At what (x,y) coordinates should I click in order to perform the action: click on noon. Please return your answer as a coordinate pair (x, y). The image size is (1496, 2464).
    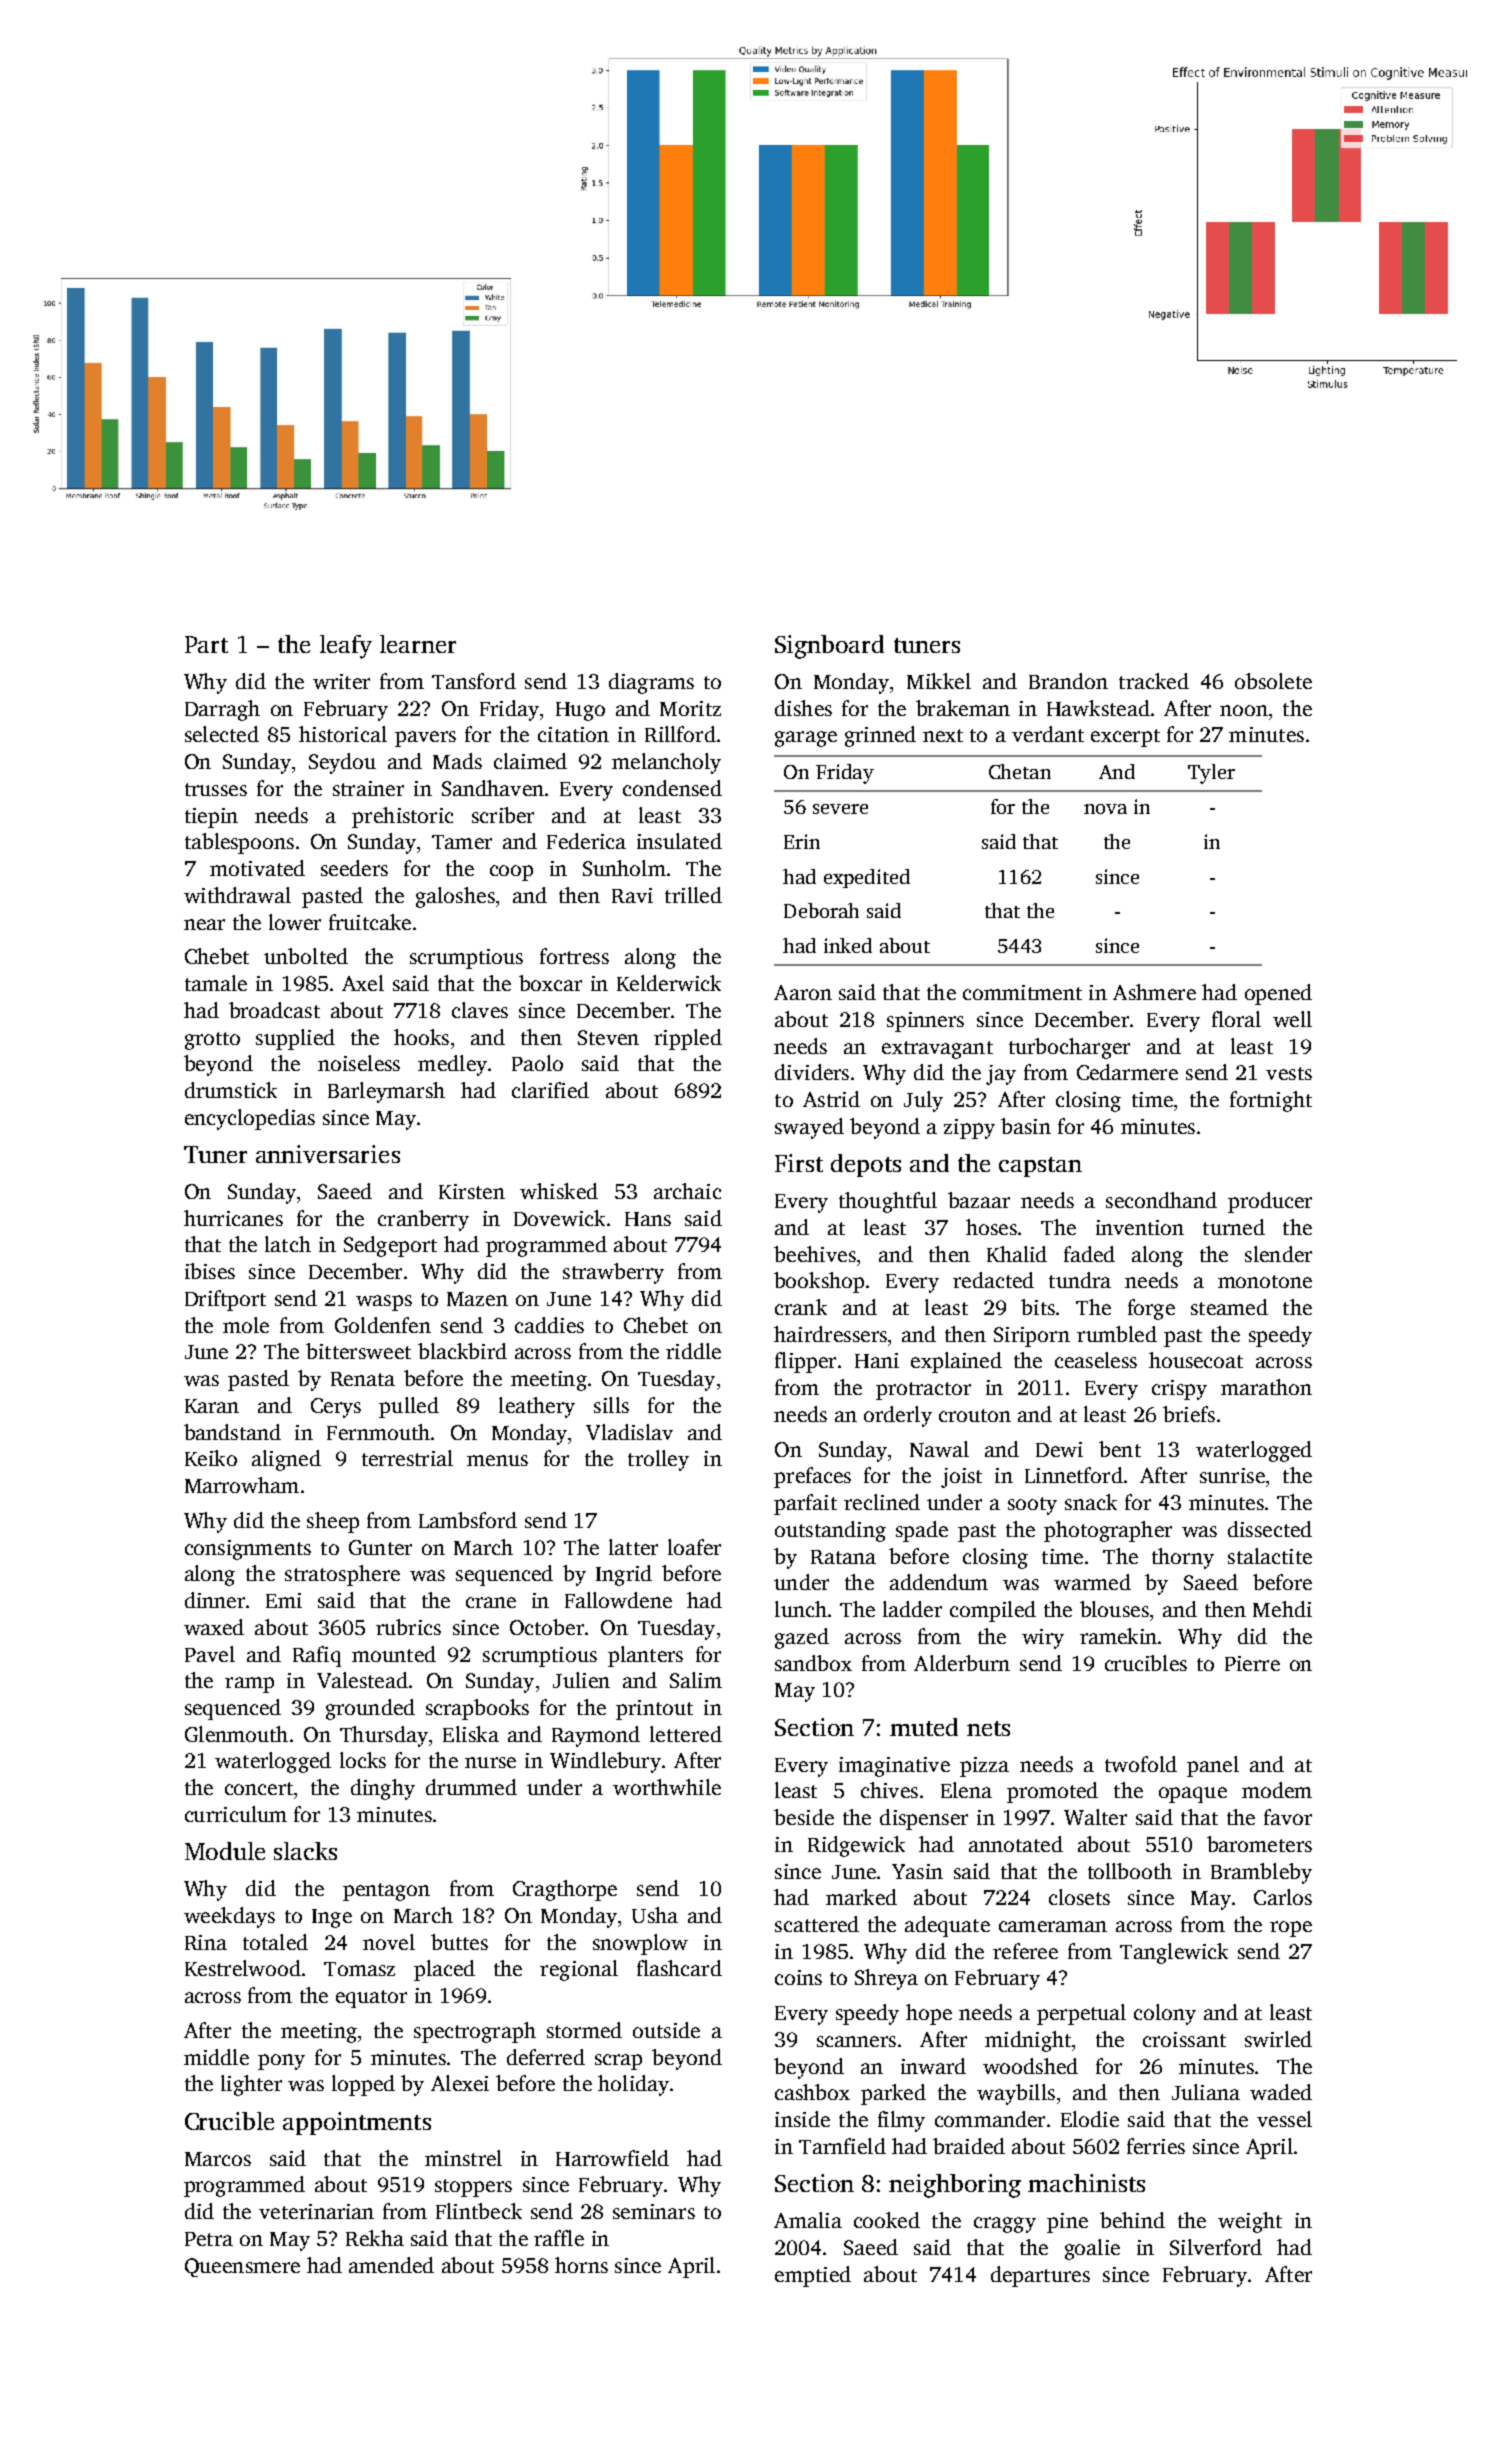
    Looking at the image, I should click on (1244, 710).
